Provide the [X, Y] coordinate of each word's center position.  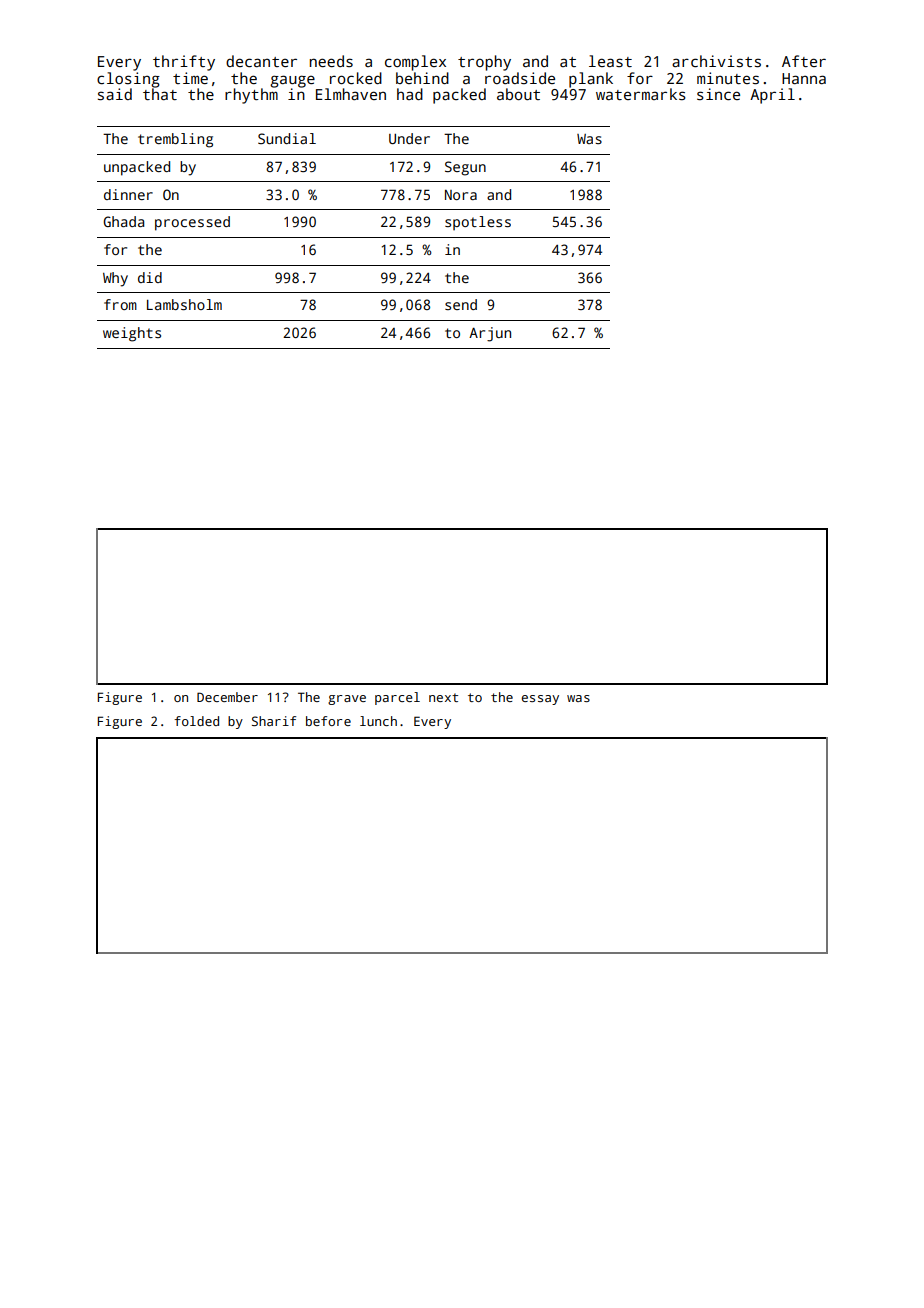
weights [132, 334]
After [804, 61]
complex [415, 63]
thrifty [184, 63]
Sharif [274, 721]
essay [540, 700]
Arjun [490, 334]
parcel [397, 698]
